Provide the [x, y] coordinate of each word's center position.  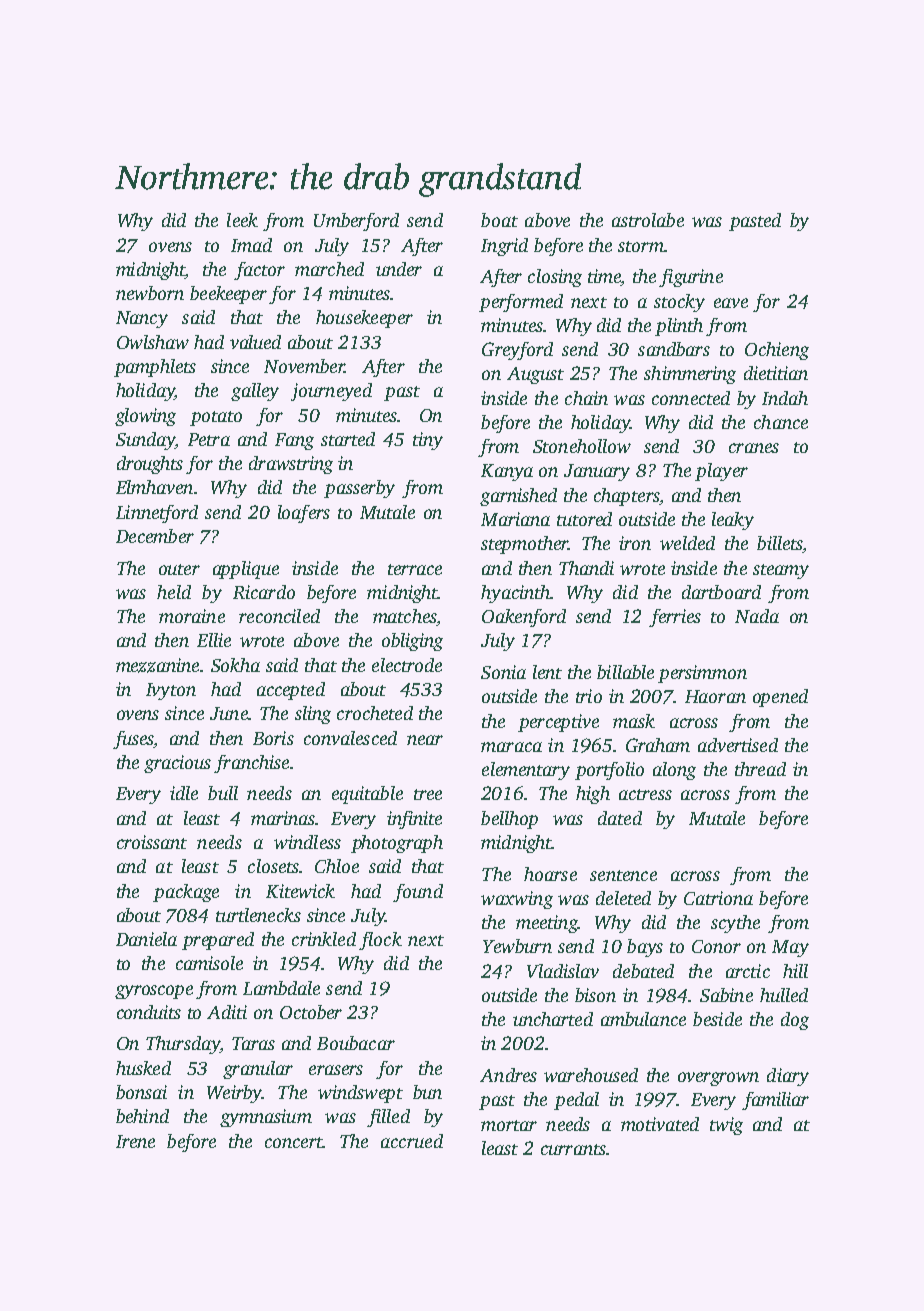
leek [242, 220]
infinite [414, 820]
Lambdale [281, 988]
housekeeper [364, 319]
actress [645, 794]
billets [779, 543]
